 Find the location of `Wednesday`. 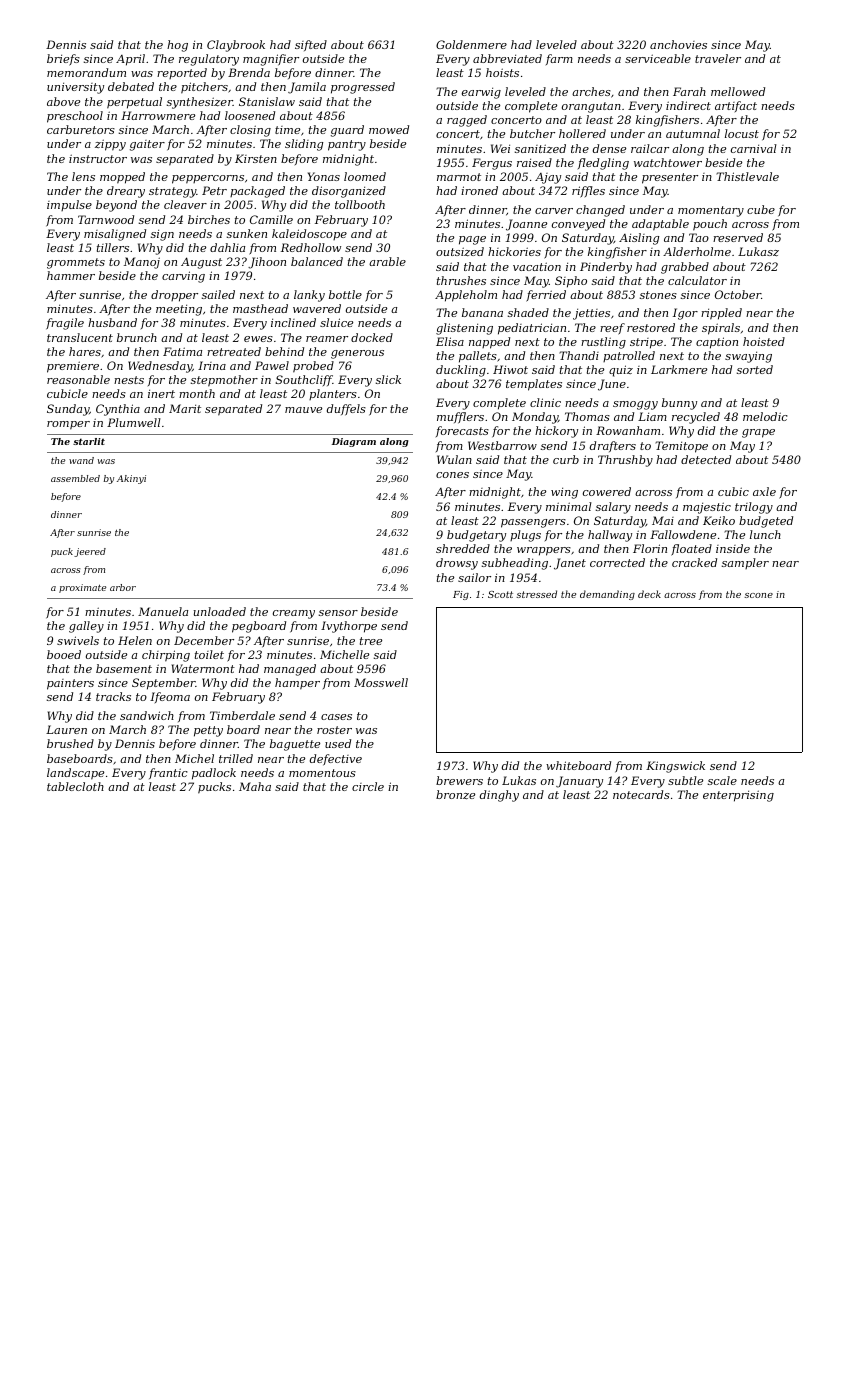

Wednesday is located at coordinates (160, 367).
